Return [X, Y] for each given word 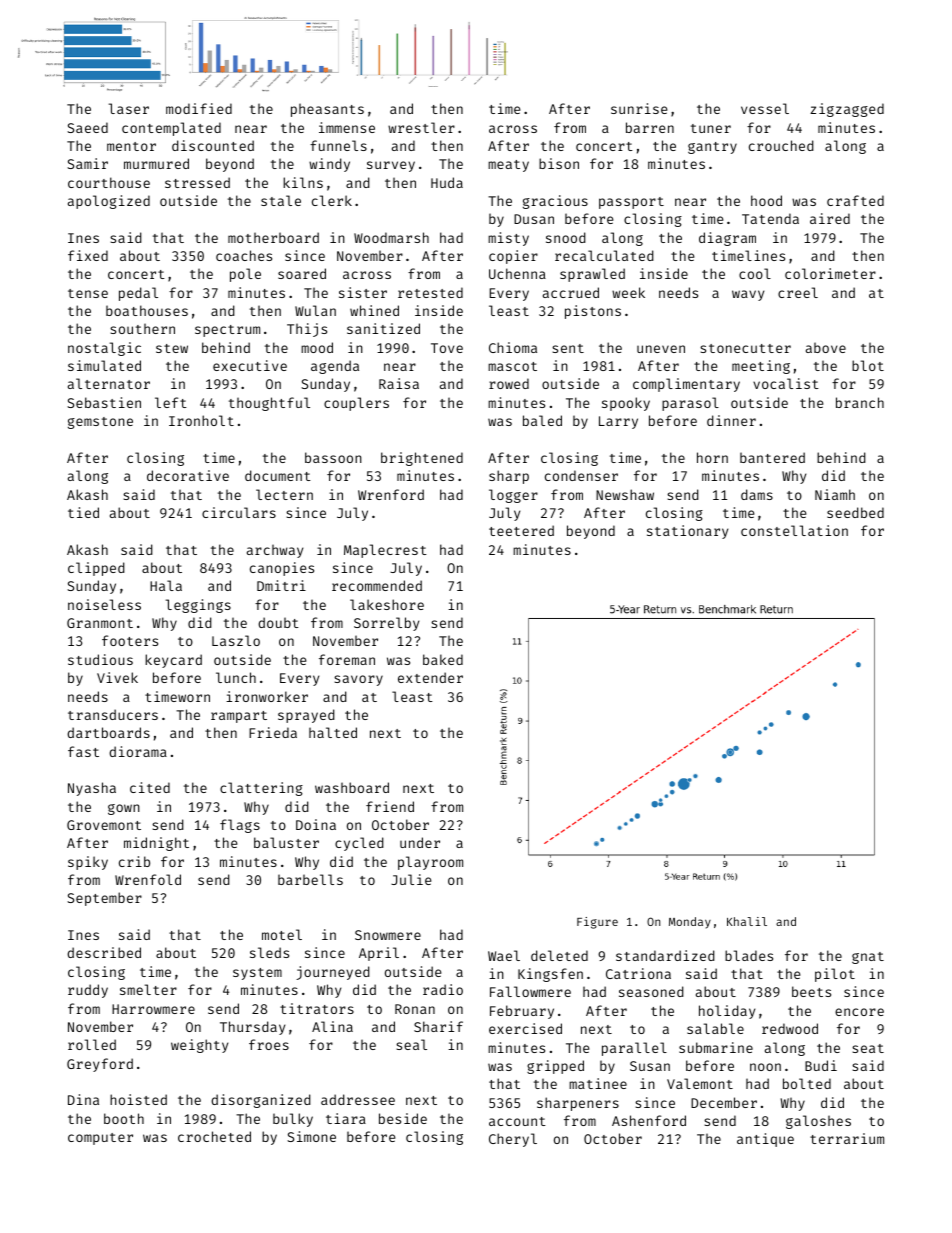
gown [124, 809]
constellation [794, 530]
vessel [765, 108]
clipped [96, 569]
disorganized [261, 1101]
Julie [411, 879]
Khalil [747, 921]
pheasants [327, 110]
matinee [598, 1083]
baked [443, 659]
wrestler [421, 127]
